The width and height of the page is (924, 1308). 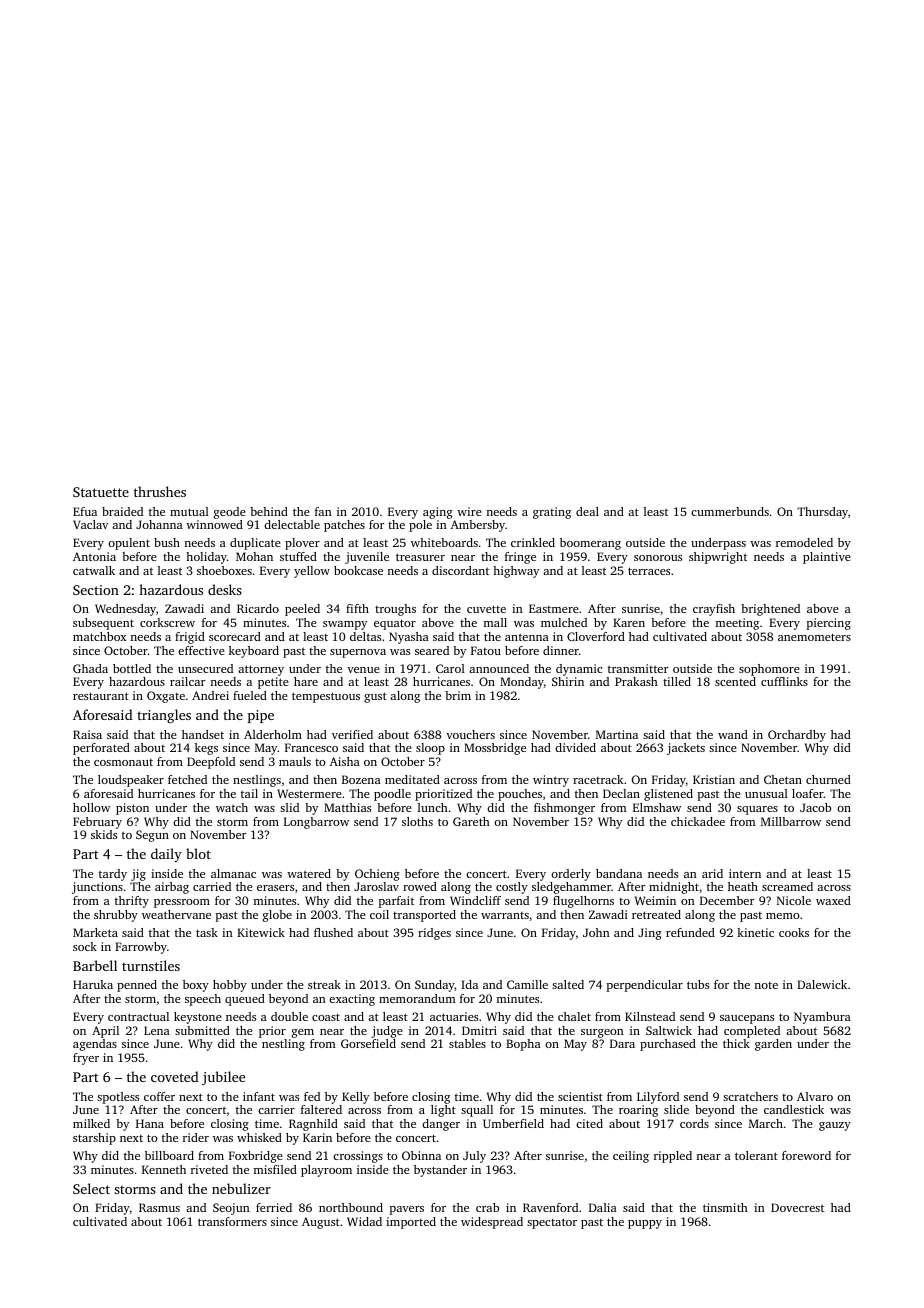 I want to click on Seojun, so click(x=231, y=1209).
